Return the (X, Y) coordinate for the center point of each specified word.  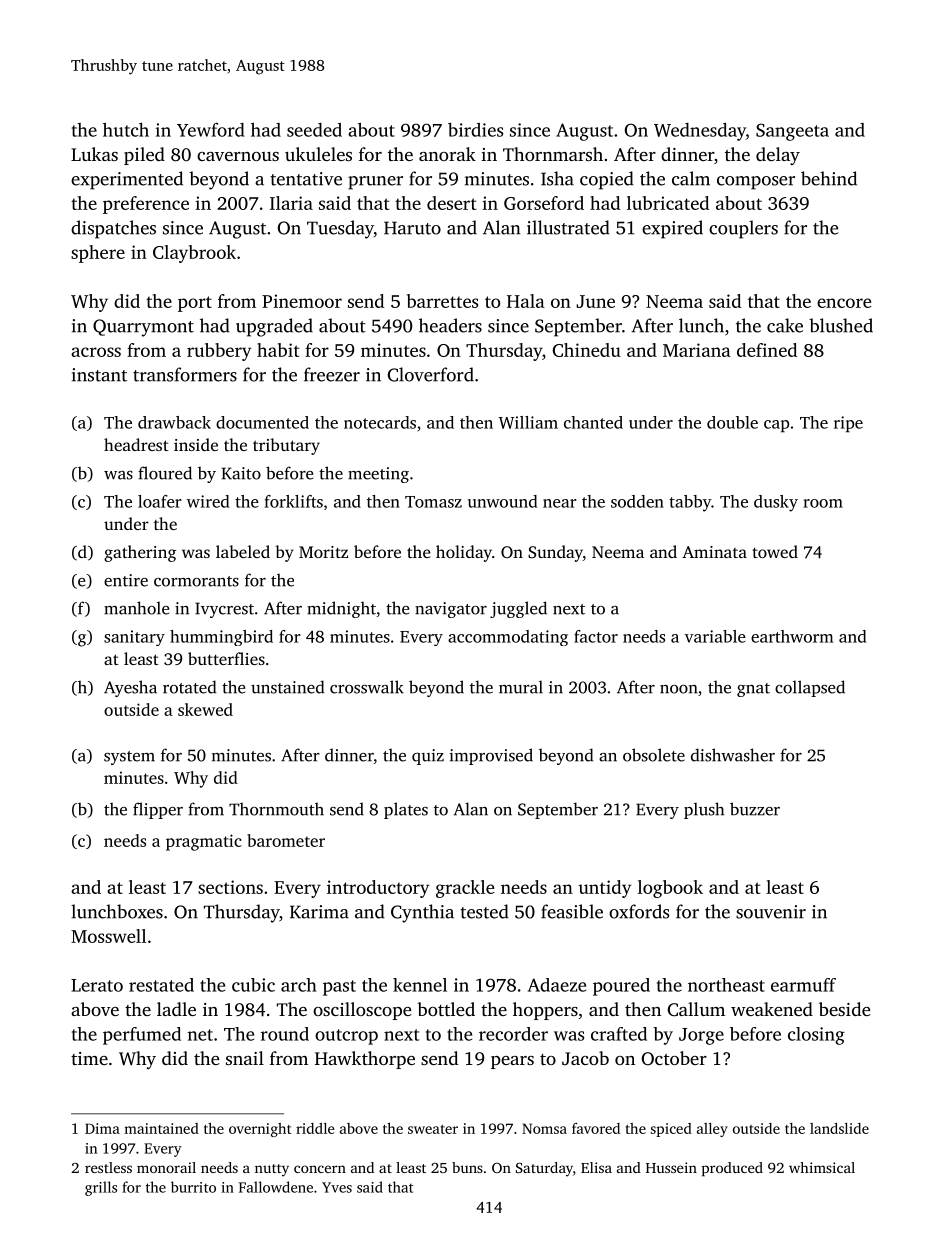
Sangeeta (792, 132)
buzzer (755, 809)
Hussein (671, 1167)
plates (406, 810)
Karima (319, 912)
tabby (690, 503)
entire (126, 580)
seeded (314, 130)
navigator (451, 610)
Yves (337, 1187)
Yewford (211, 130)
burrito (193, 1187)
